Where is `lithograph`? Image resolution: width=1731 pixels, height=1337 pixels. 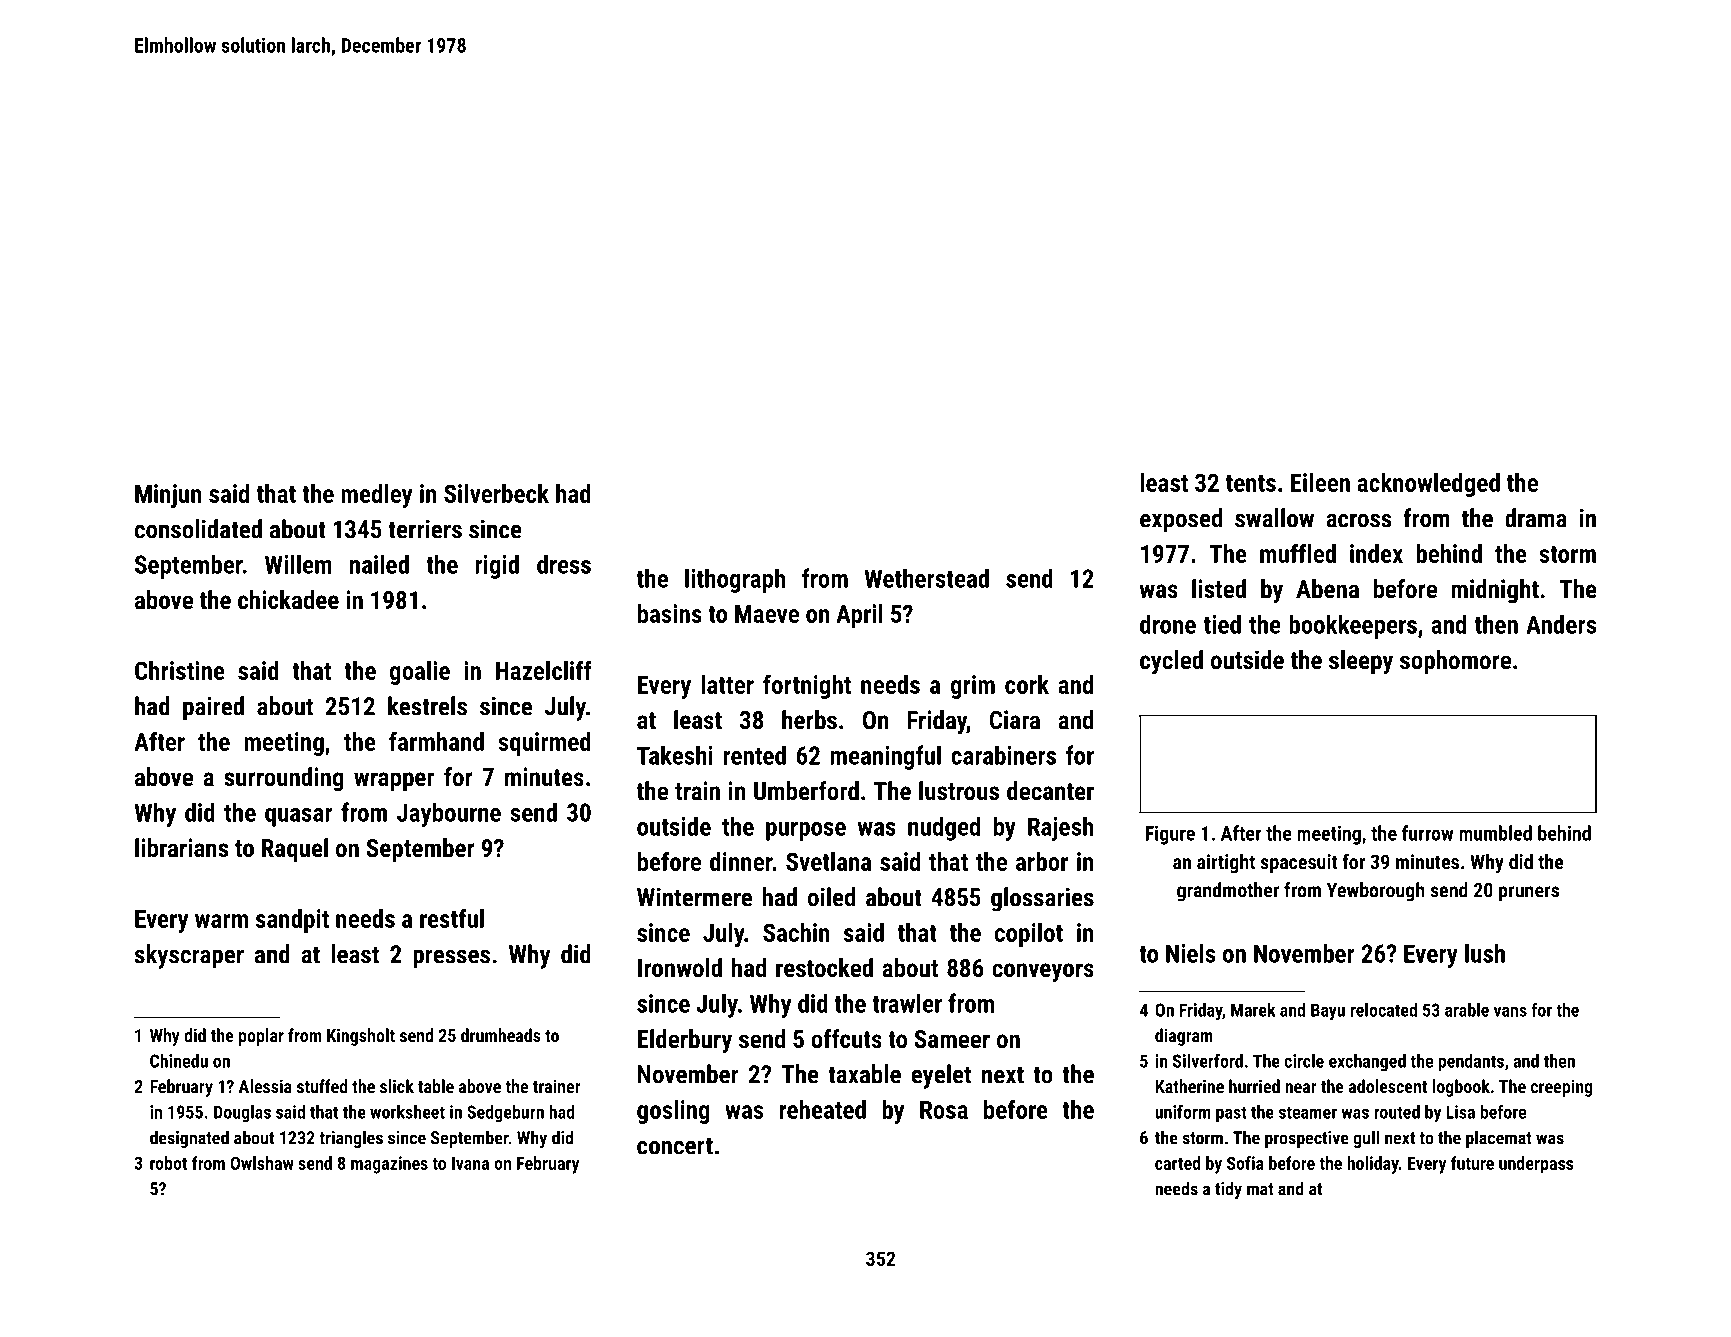 lithograph is located at coordinates (735, 580).
